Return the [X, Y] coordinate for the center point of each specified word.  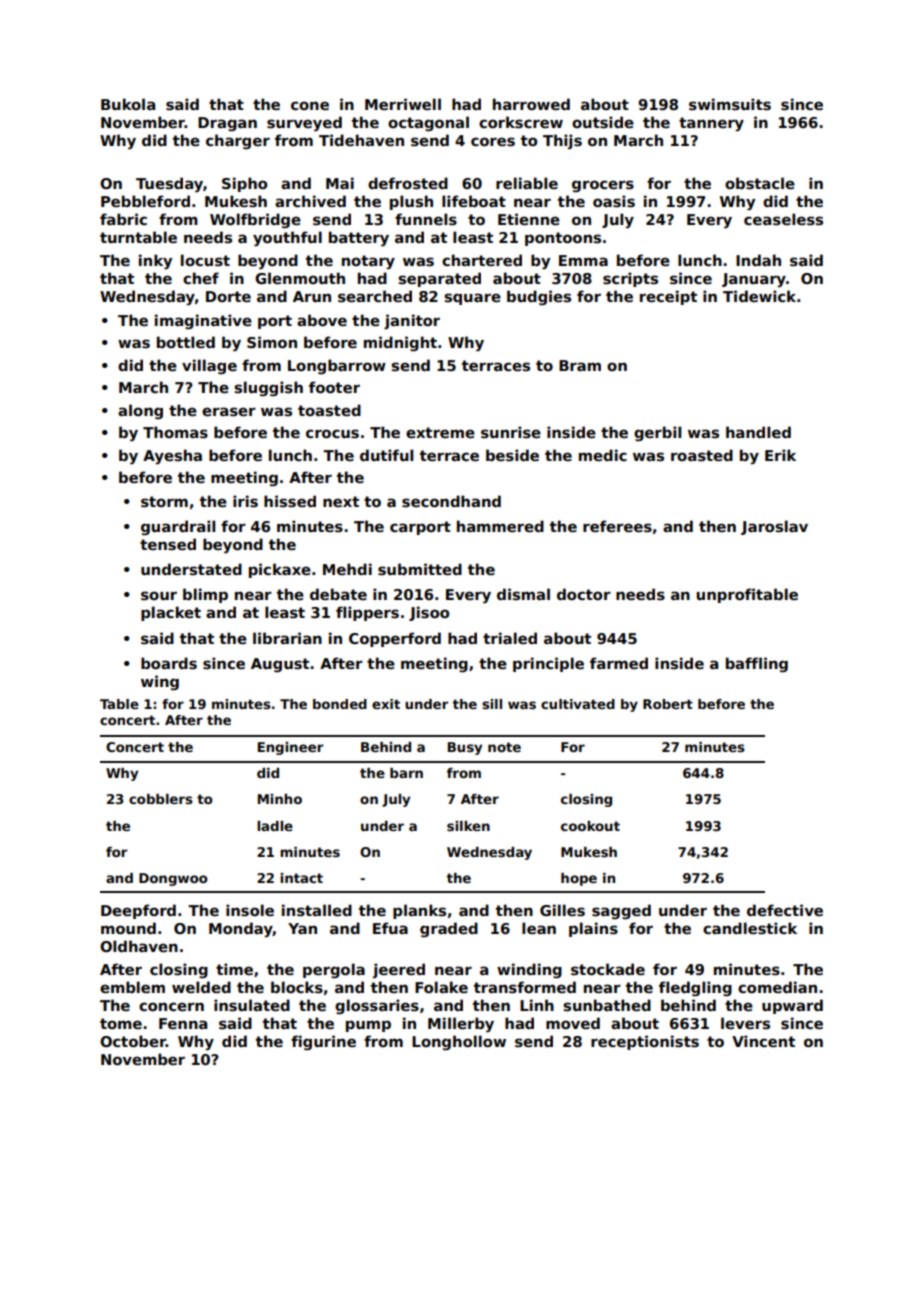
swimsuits [730, 104]
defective [785, 910]
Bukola [128, 104]
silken [468, 826]
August [280, 665]
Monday [241, 930]
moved [573, 1023]
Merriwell [403, 104]
